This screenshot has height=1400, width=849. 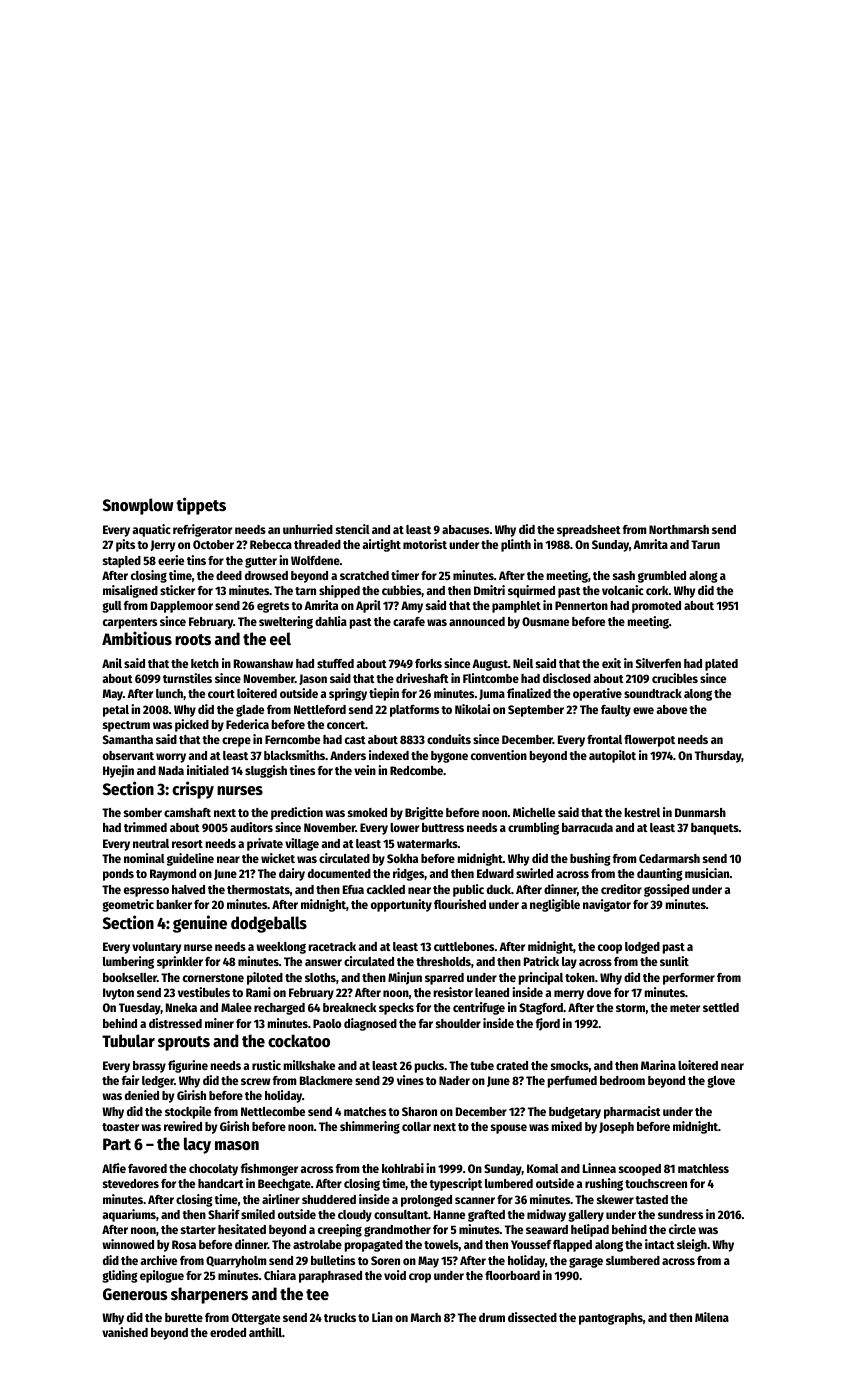 What do you see at coordinates (477, 621) in the screenshot?
I see `announced` at bounding box center [477, 621].
